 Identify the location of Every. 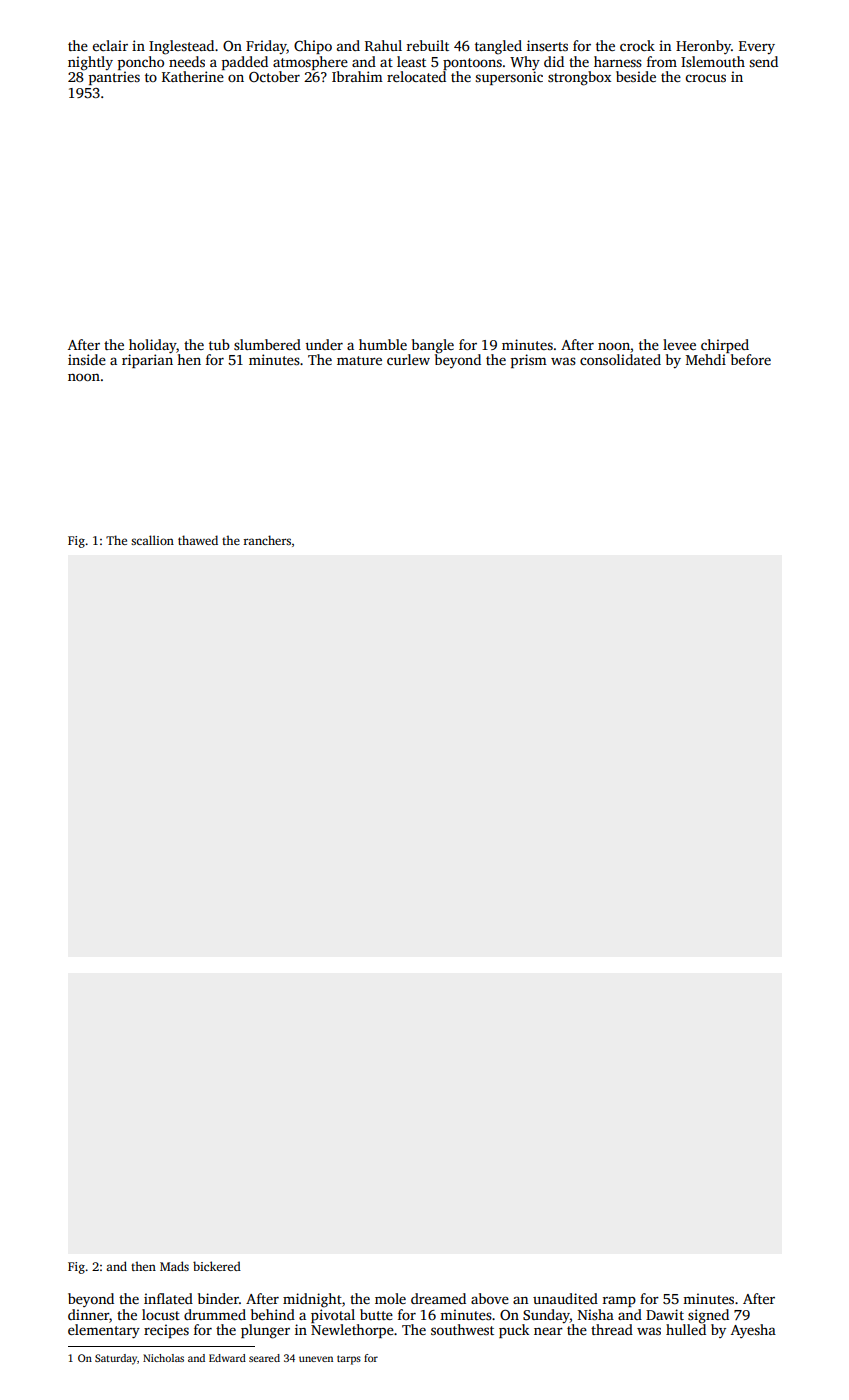
(757, 47).
